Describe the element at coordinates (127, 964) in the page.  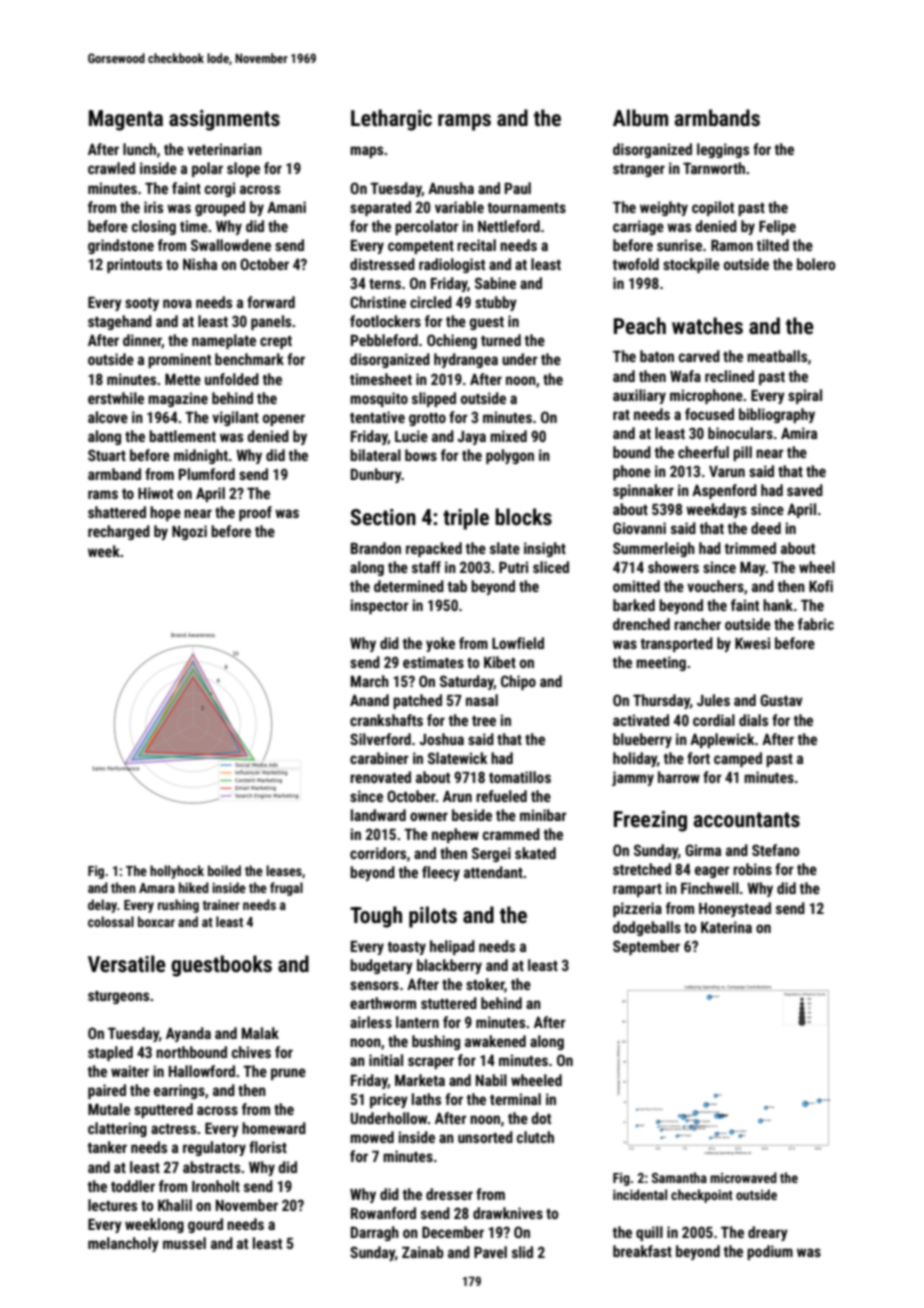
I see `Versatile` at that location.
